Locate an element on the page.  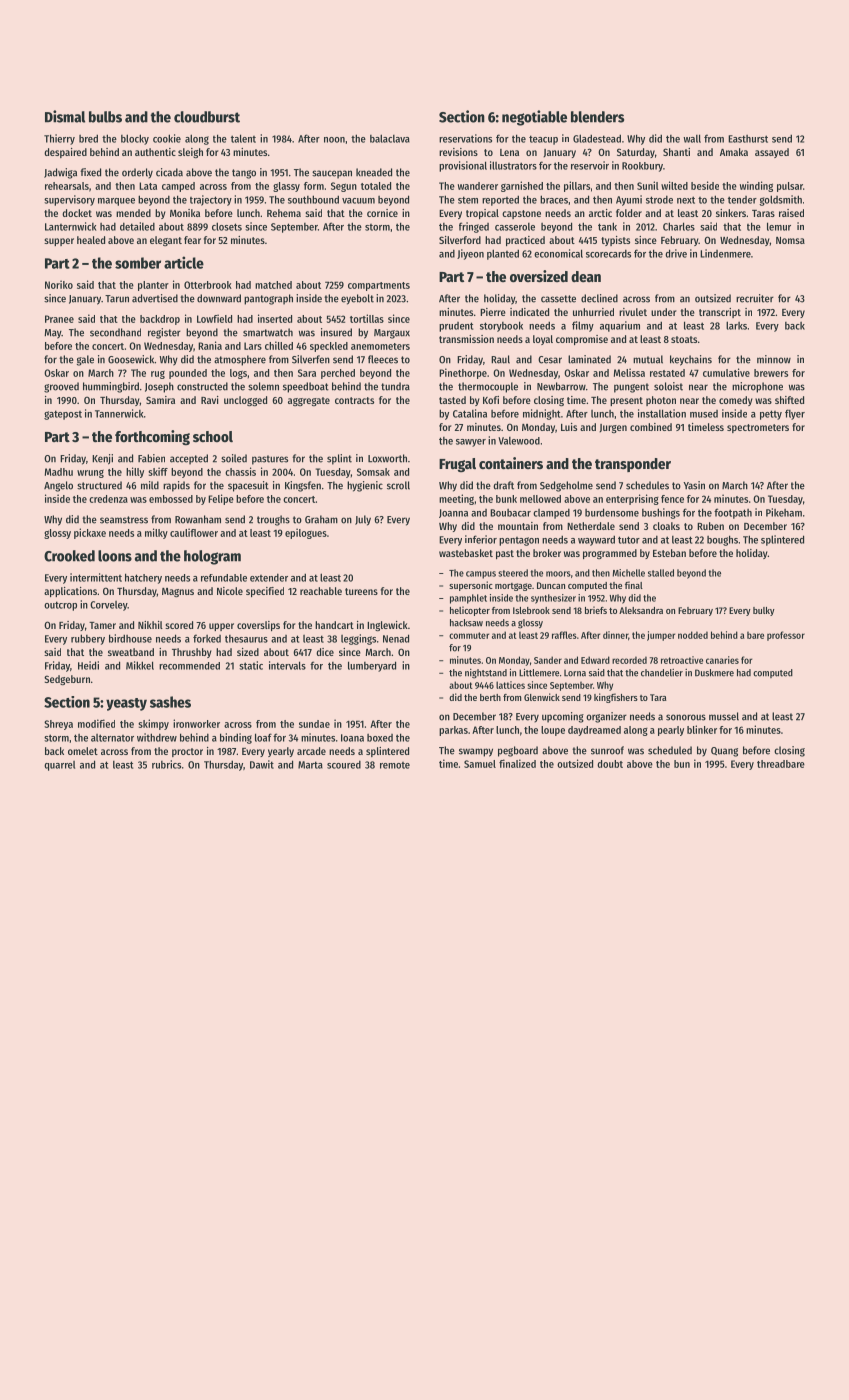
hatchery is located at coordinates (143, 578).
